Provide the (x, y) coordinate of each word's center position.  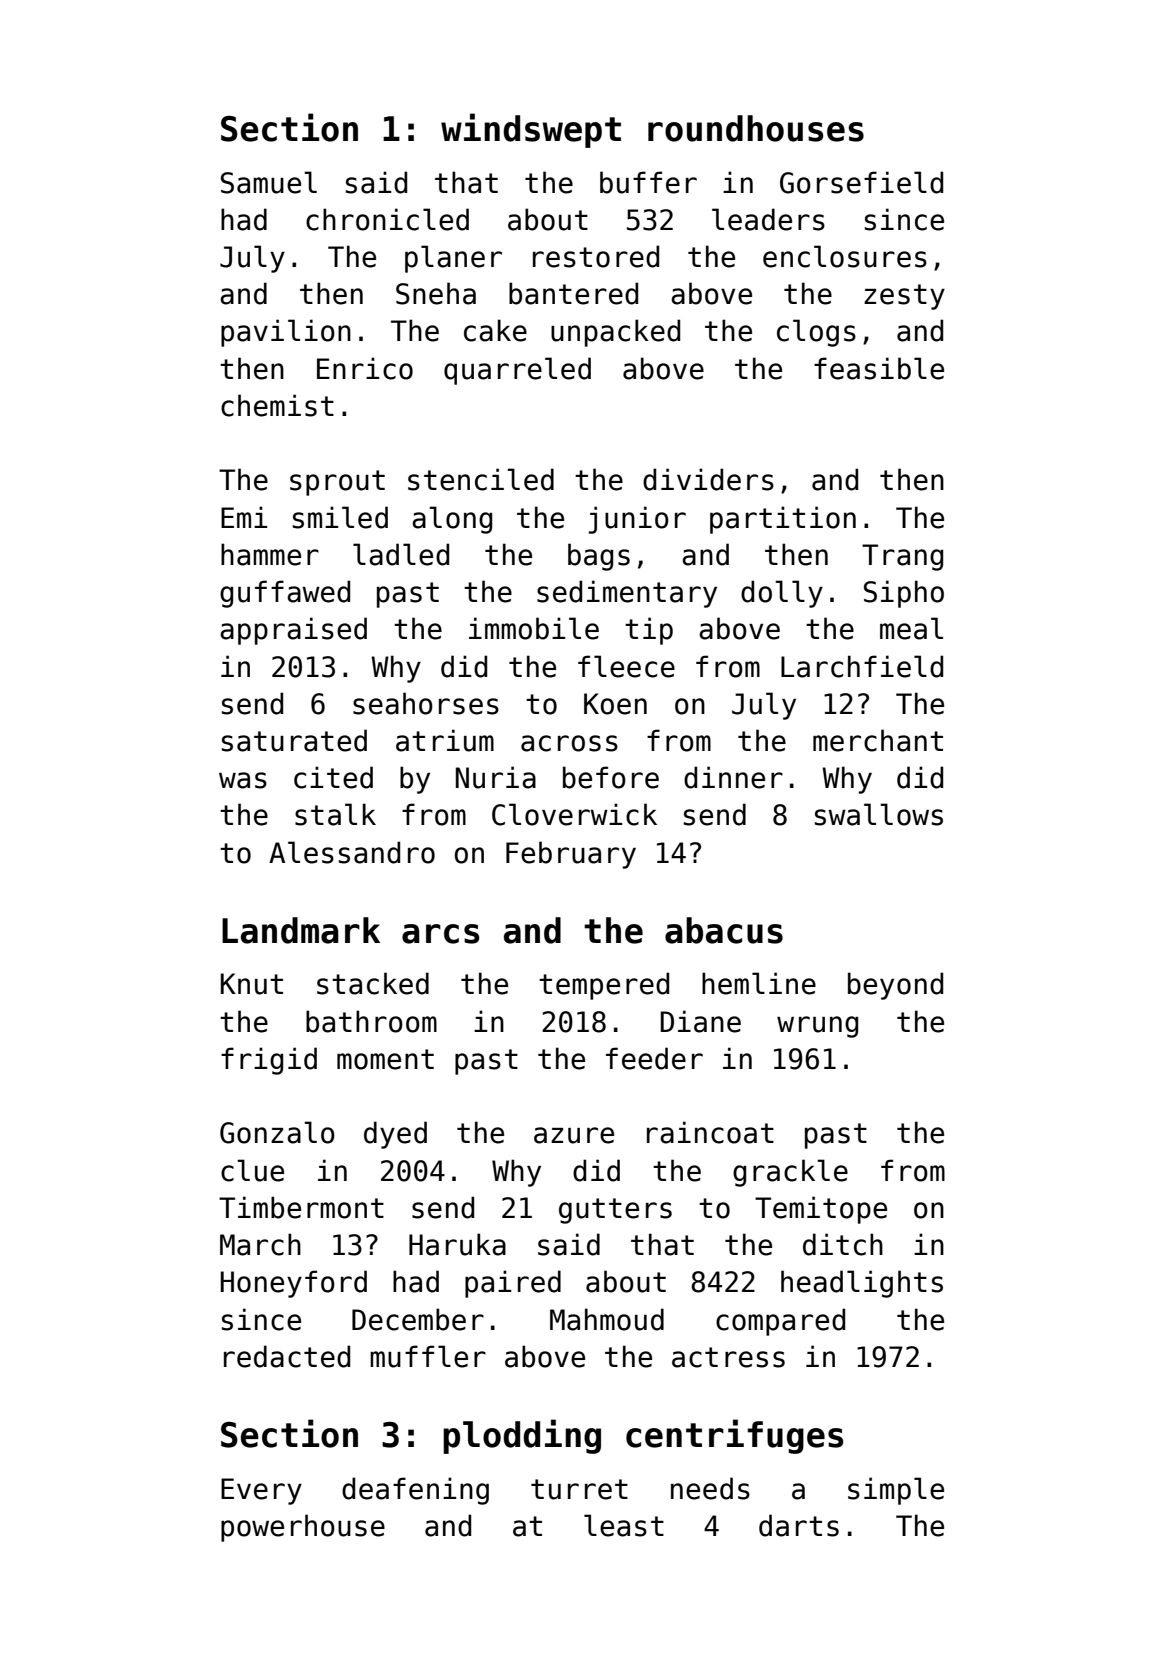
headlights (862, 1284)
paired (513, 1284)
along (452, 520)
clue (252, 1170)
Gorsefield (861, 182)
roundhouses (756, 128)
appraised (293, 631)
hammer (270, 554)
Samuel (269, 182)
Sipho (904, 594)
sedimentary (627, 594)
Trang (902, 557)
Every (261, 1491)
